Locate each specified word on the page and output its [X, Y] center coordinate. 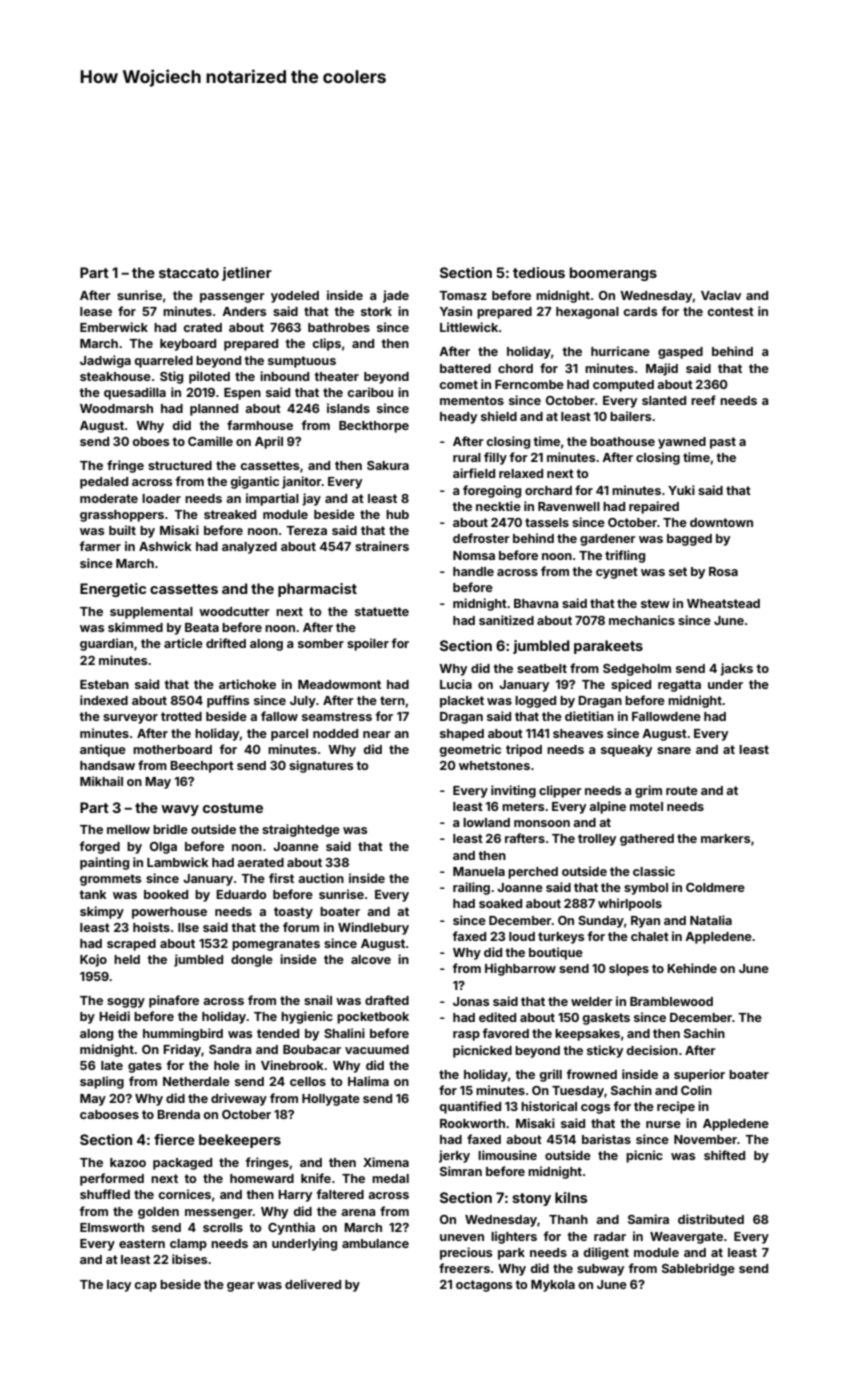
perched [533, 873]
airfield [474, 473]
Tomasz [463, 295]
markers [725, 838]
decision [652, 1050]
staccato [189, 273]
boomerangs [613, 274]
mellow [128, 829]
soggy [126, 1003]
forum [301, 927]
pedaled [104, 483]
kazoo [128, 1162]
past [723, 443]
